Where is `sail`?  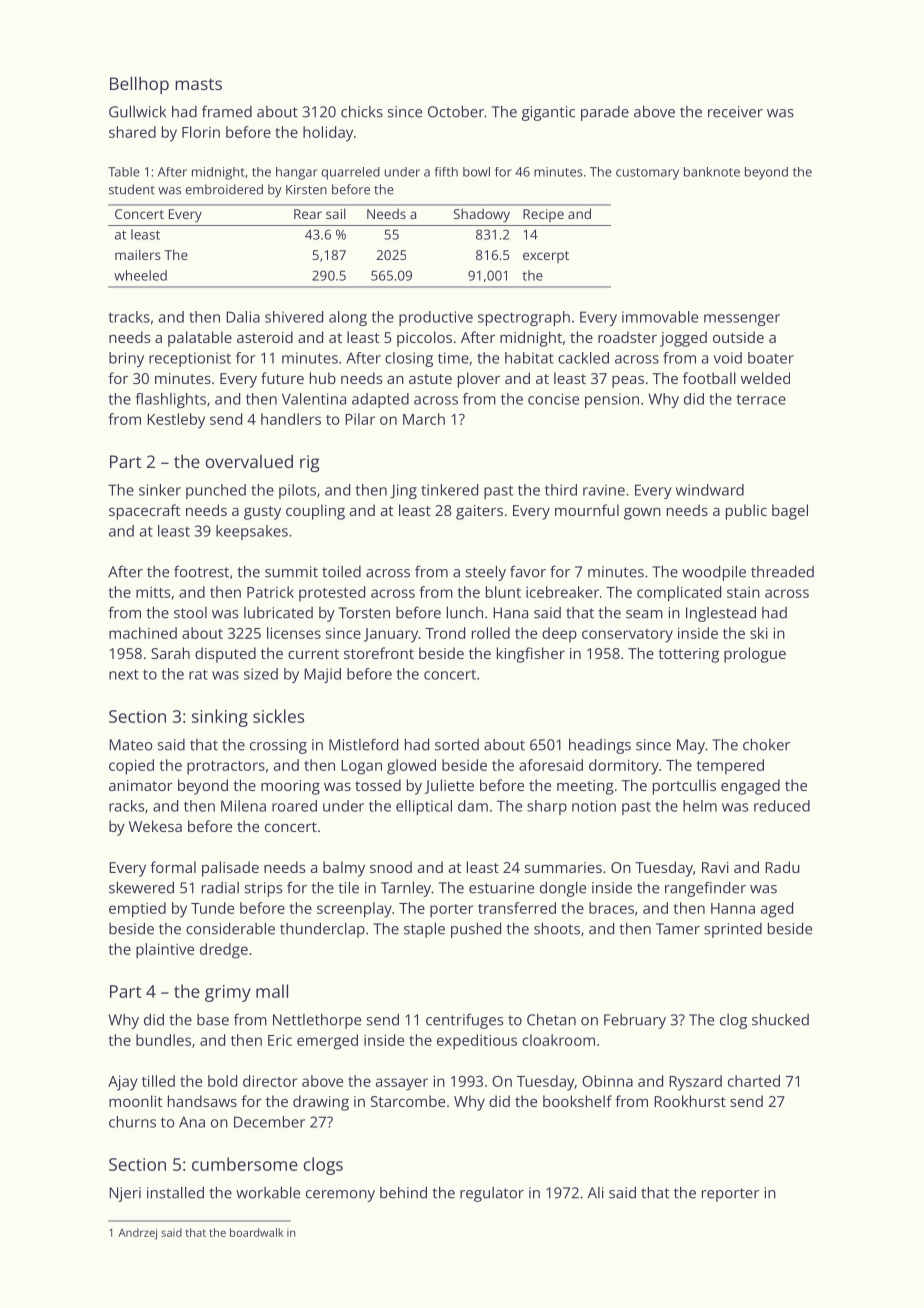 sail is located at coordinates (336, 213).
